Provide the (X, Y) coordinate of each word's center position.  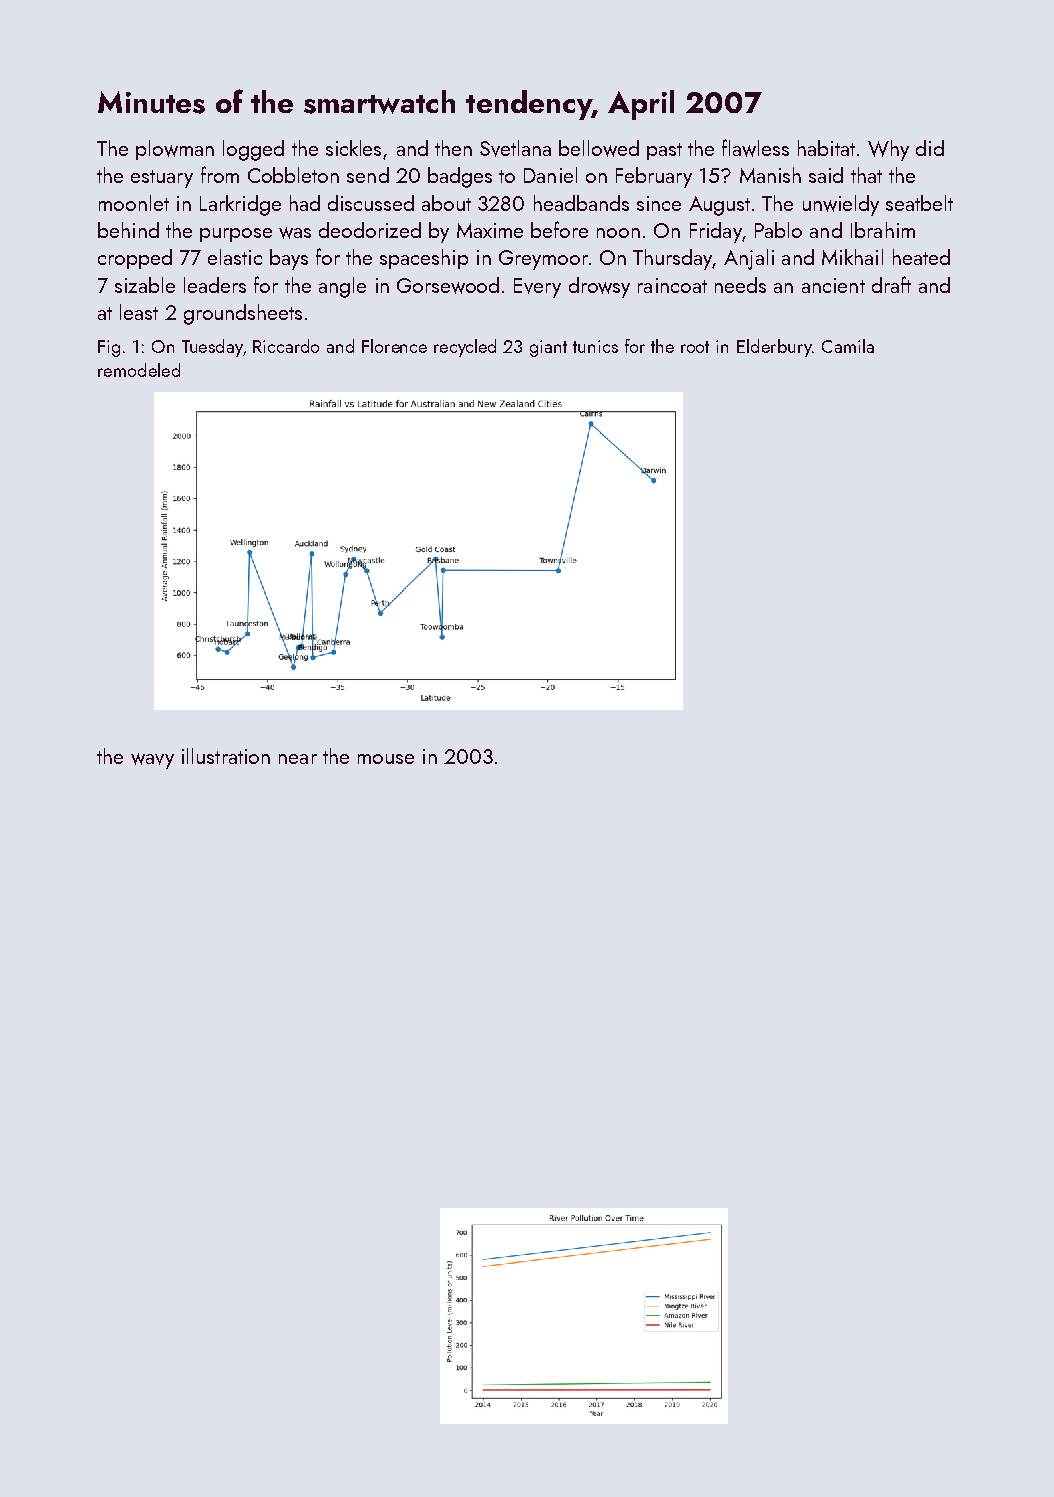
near (298, 759)
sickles (353, 148)
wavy (152, 761)
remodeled (139, 370)
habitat (826, 148)
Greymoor (543, 260)
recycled (465, 348)
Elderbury (774, 348)
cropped (135, 259)
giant (548, 348)
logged (253, 150)
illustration (226, 756)
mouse (386, 759)
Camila (848, 346)
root (695, 347)
